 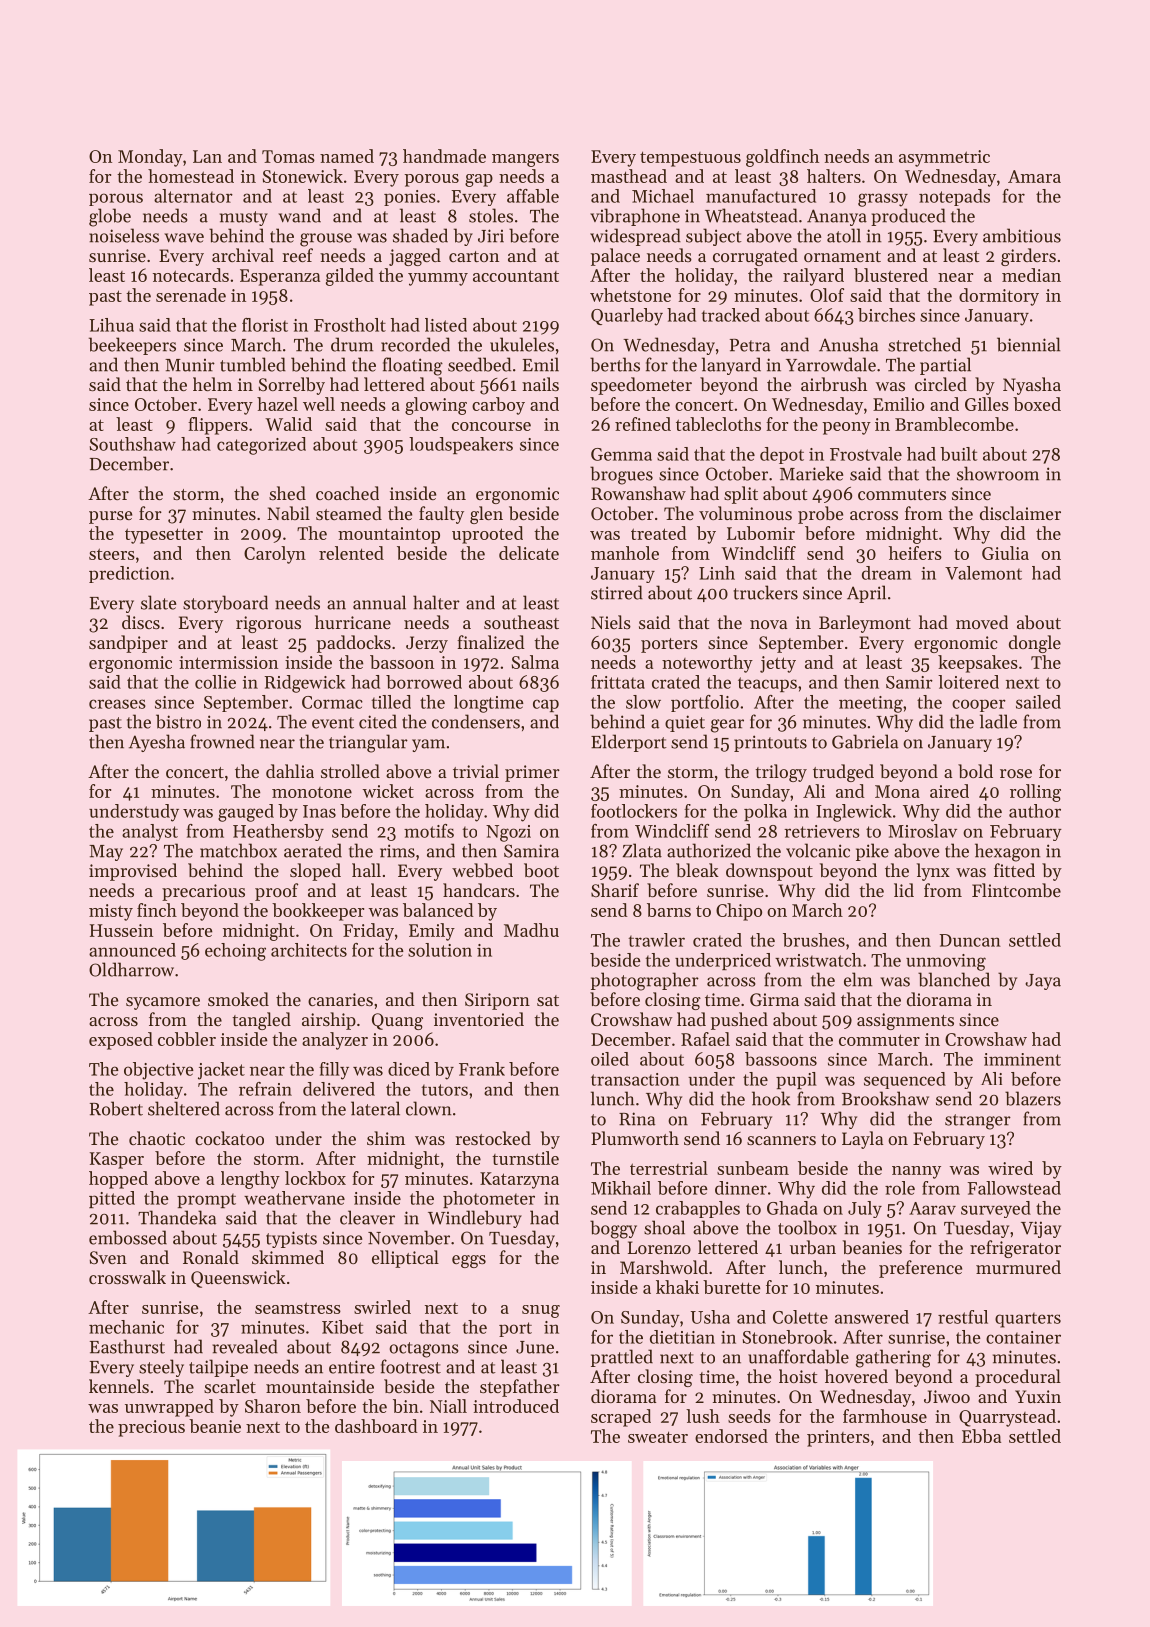 I want to click on aerated, so click(x=313, y=850).
